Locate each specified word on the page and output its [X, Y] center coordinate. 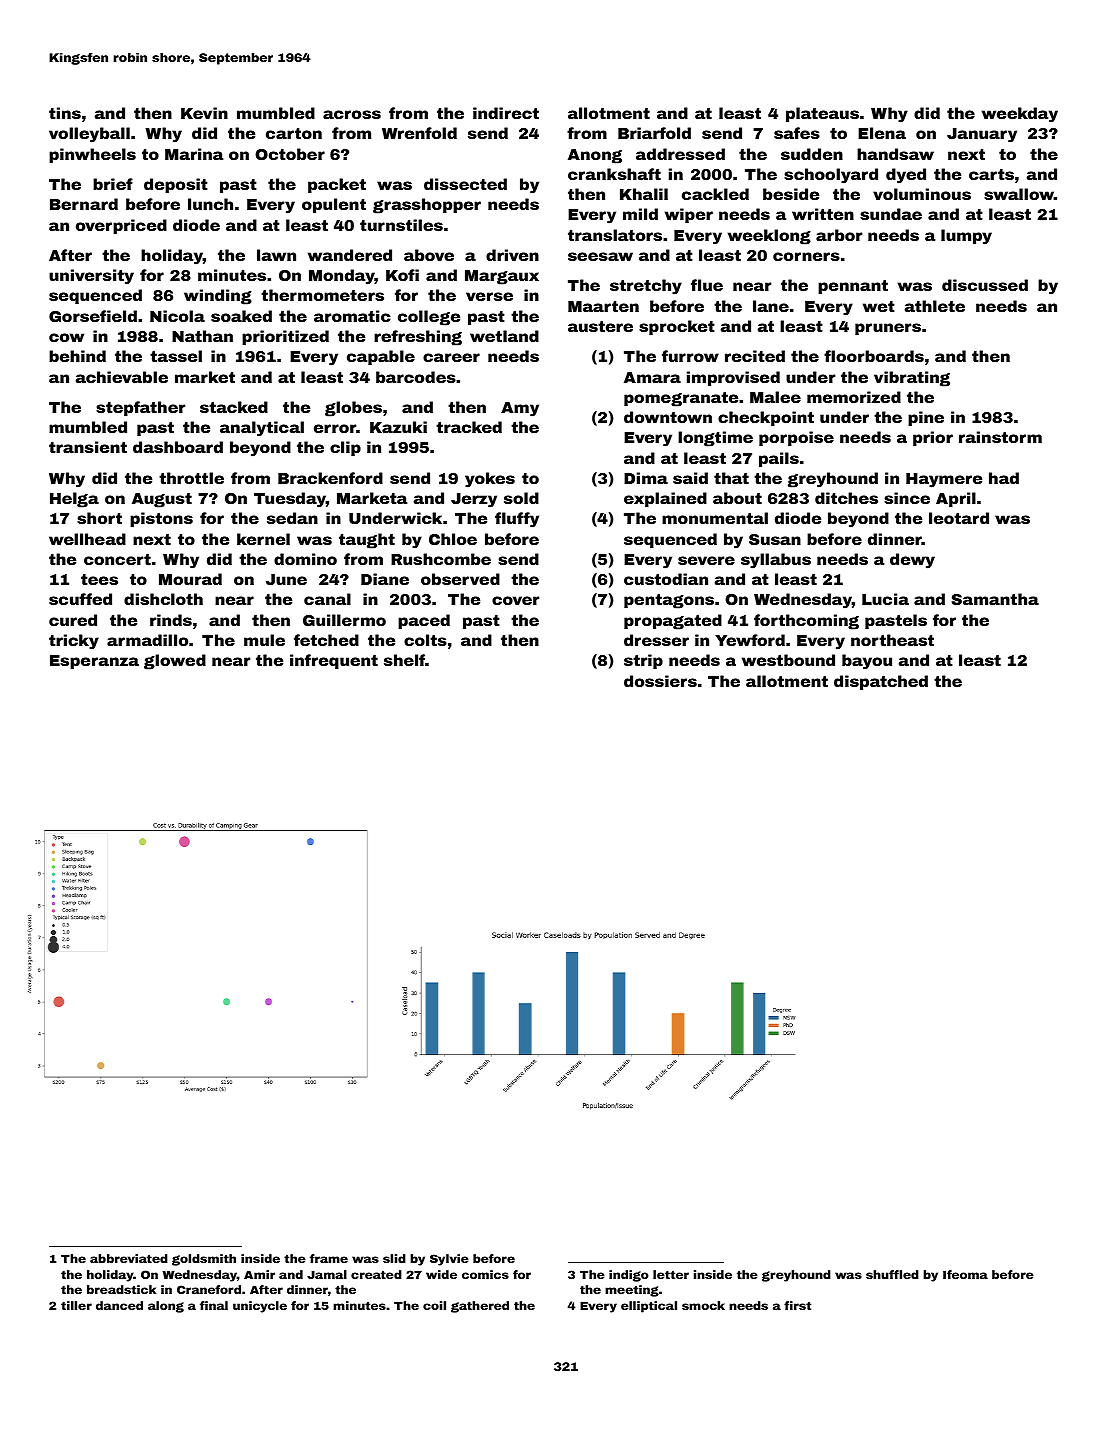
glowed [175, 662]
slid [394, 1258]
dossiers [660, 681]
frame [329, 1258]
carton [294, 133]
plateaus [822, 114]
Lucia [885, 599]
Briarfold [654, 133]
